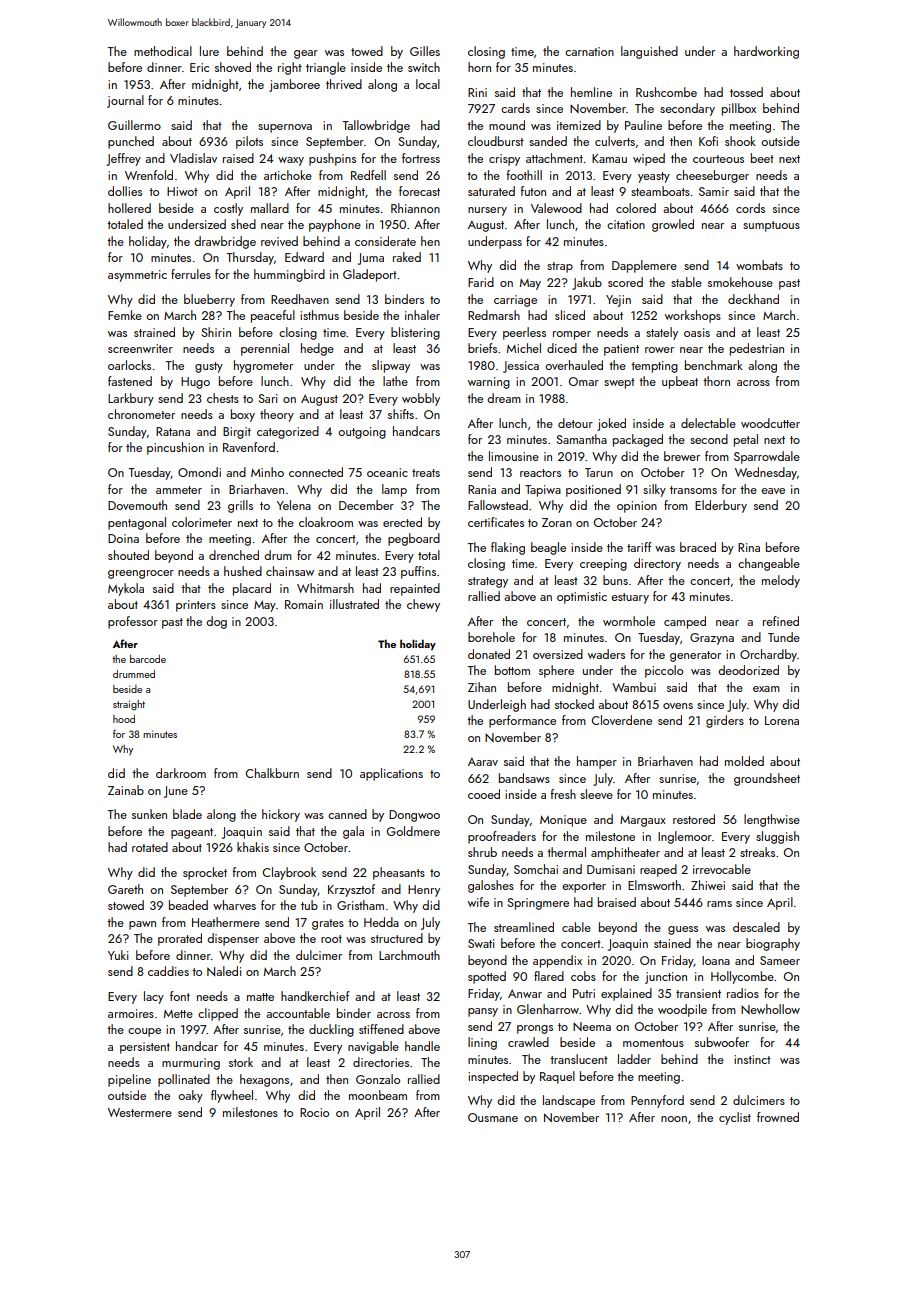  What do you see at coordinates (678, 706) in the document?
I see `ovens` at bounding box center [678, 706].
